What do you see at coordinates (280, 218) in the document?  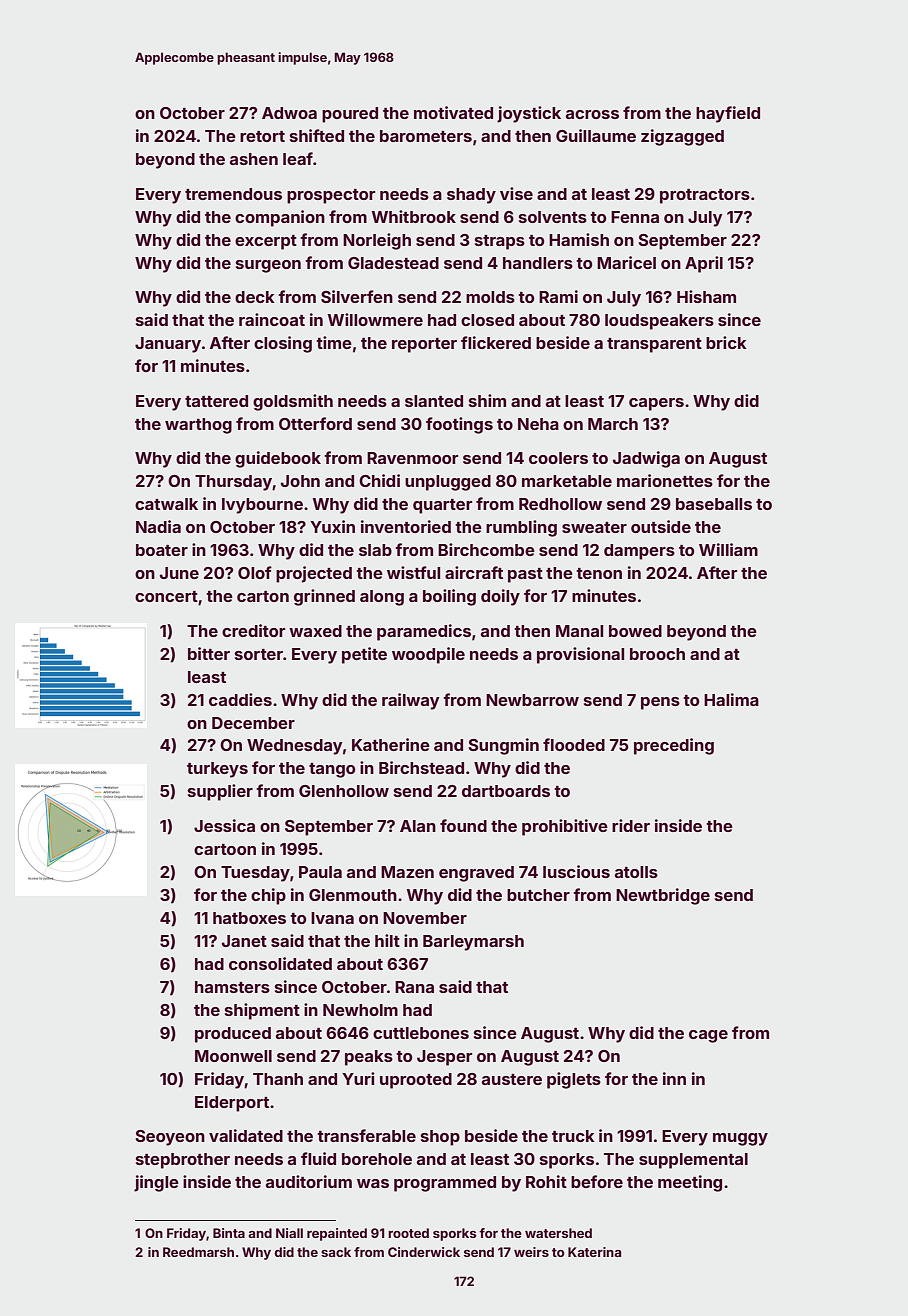 I see `companion` at bounding box center [280, 218].
